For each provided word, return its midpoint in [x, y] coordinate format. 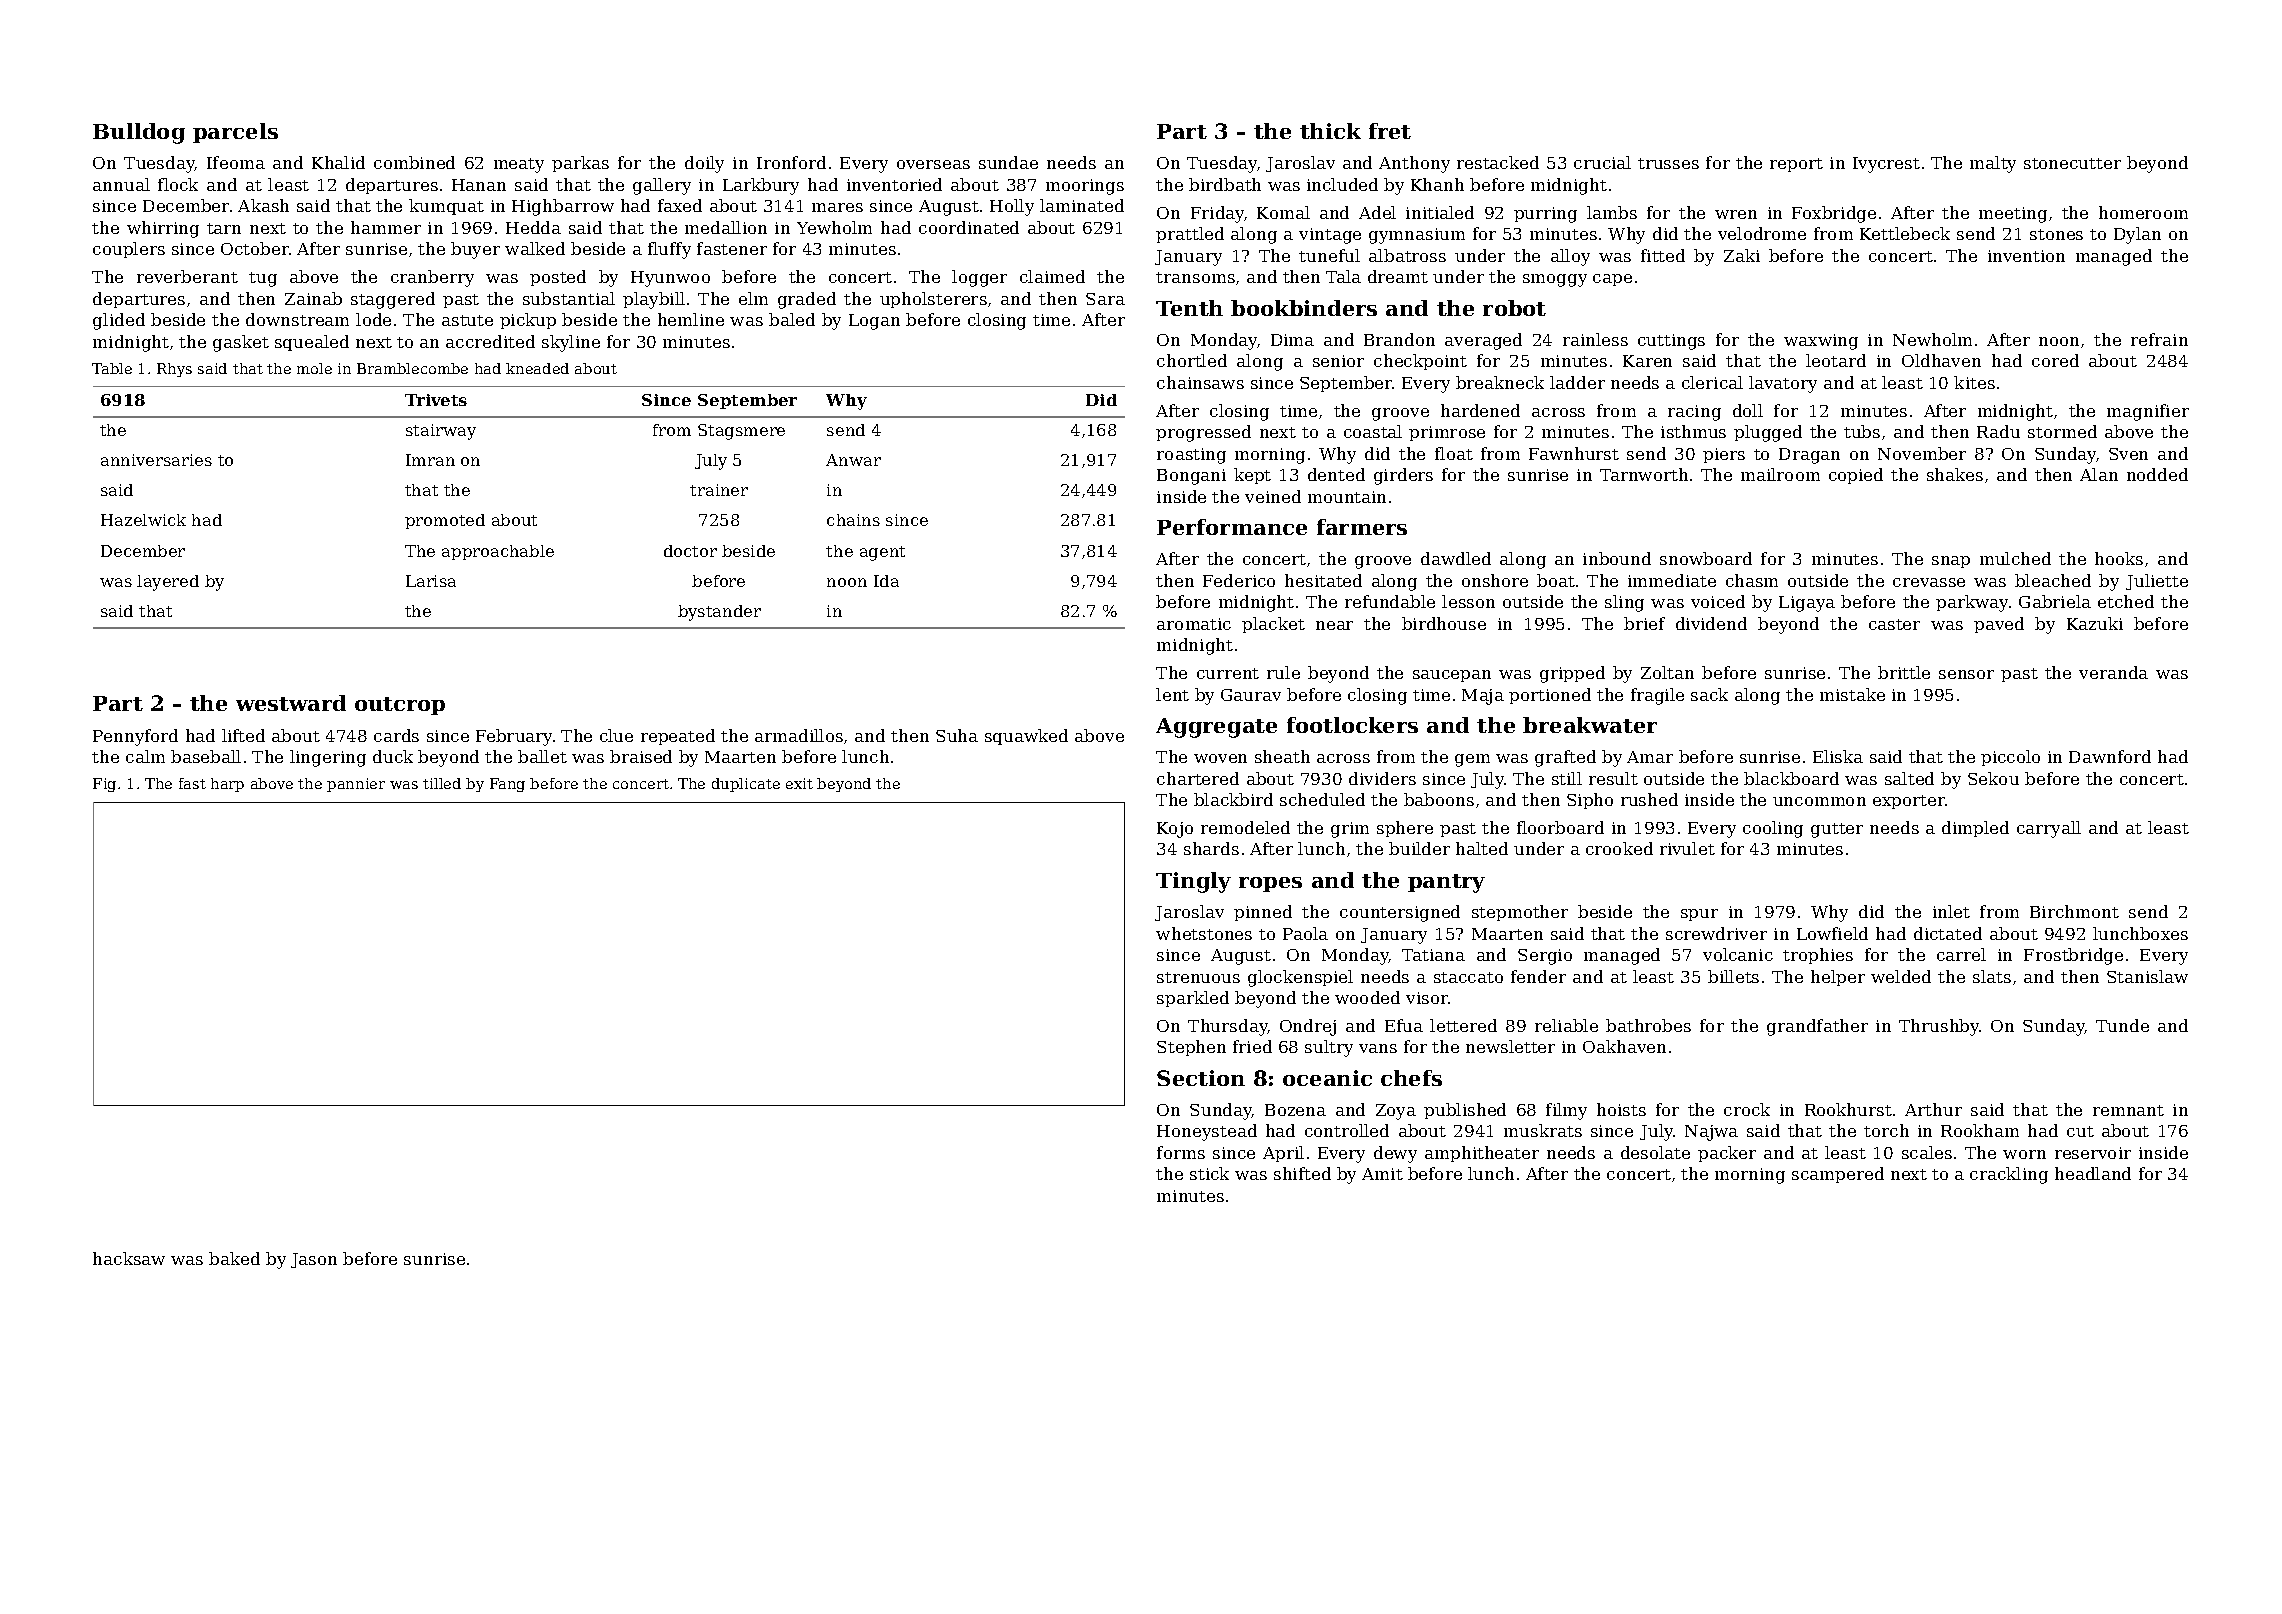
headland [2093, 1173]
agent [882, 553]
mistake [1852, 694]
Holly [1012, 207]
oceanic [1327, 1078]
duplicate [746, 785]
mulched [2015, 558]
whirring [163, 229]
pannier [356, 785]
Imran [430, 460]
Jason [314, 1260]
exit [799, 783]
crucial [1602, 162]
